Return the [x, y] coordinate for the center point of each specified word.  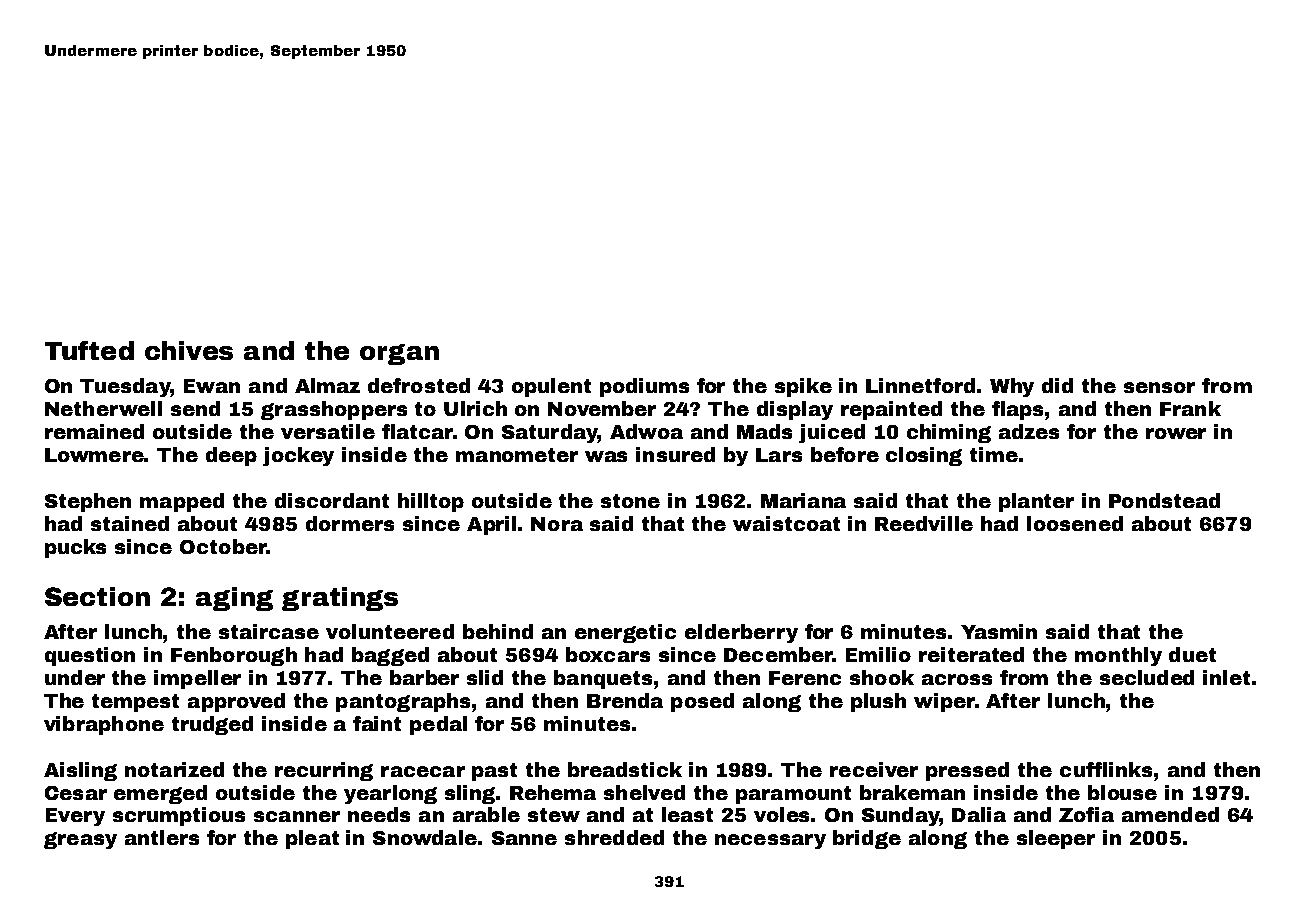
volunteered [390, 631]
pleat [312, 839]
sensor [1159, 387]
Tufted [89, 350]
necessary [770, 841]
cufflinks [1106, 769]
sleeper [1056, 839]
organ [399, 354]
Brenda [625, 700]
